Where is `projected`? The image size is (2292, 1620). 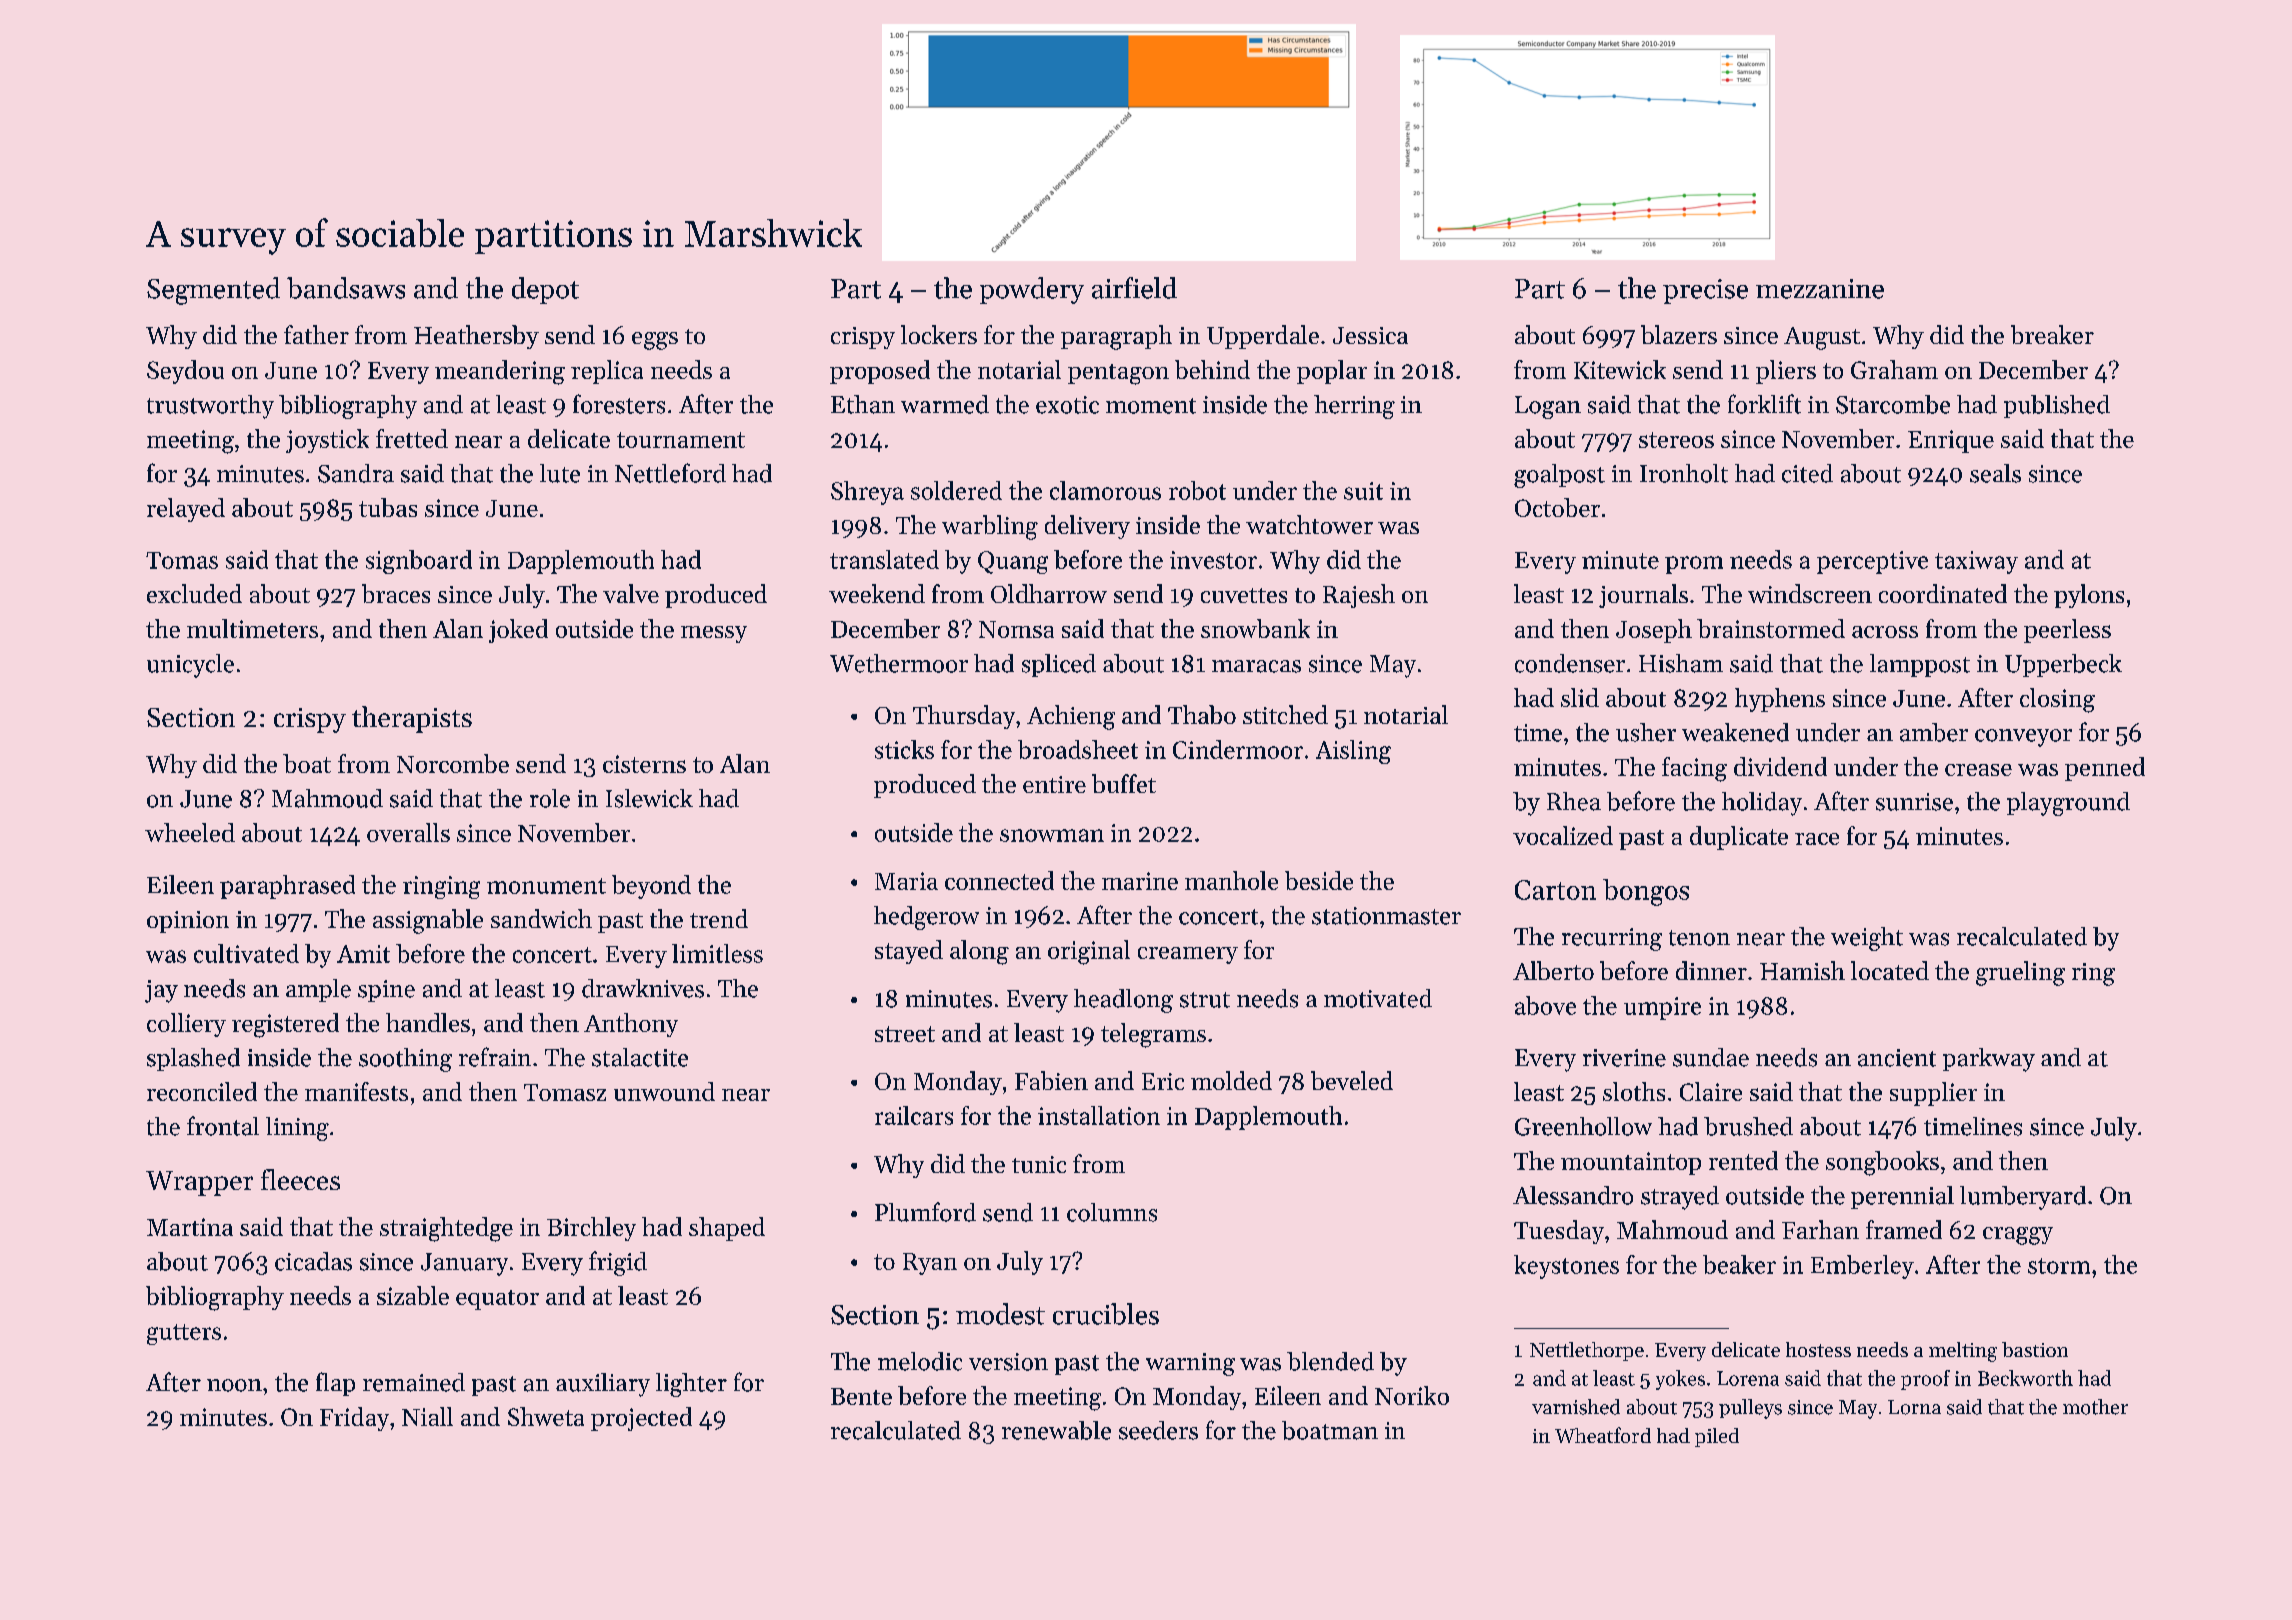
projected is located at coordinates (641, 1419).
